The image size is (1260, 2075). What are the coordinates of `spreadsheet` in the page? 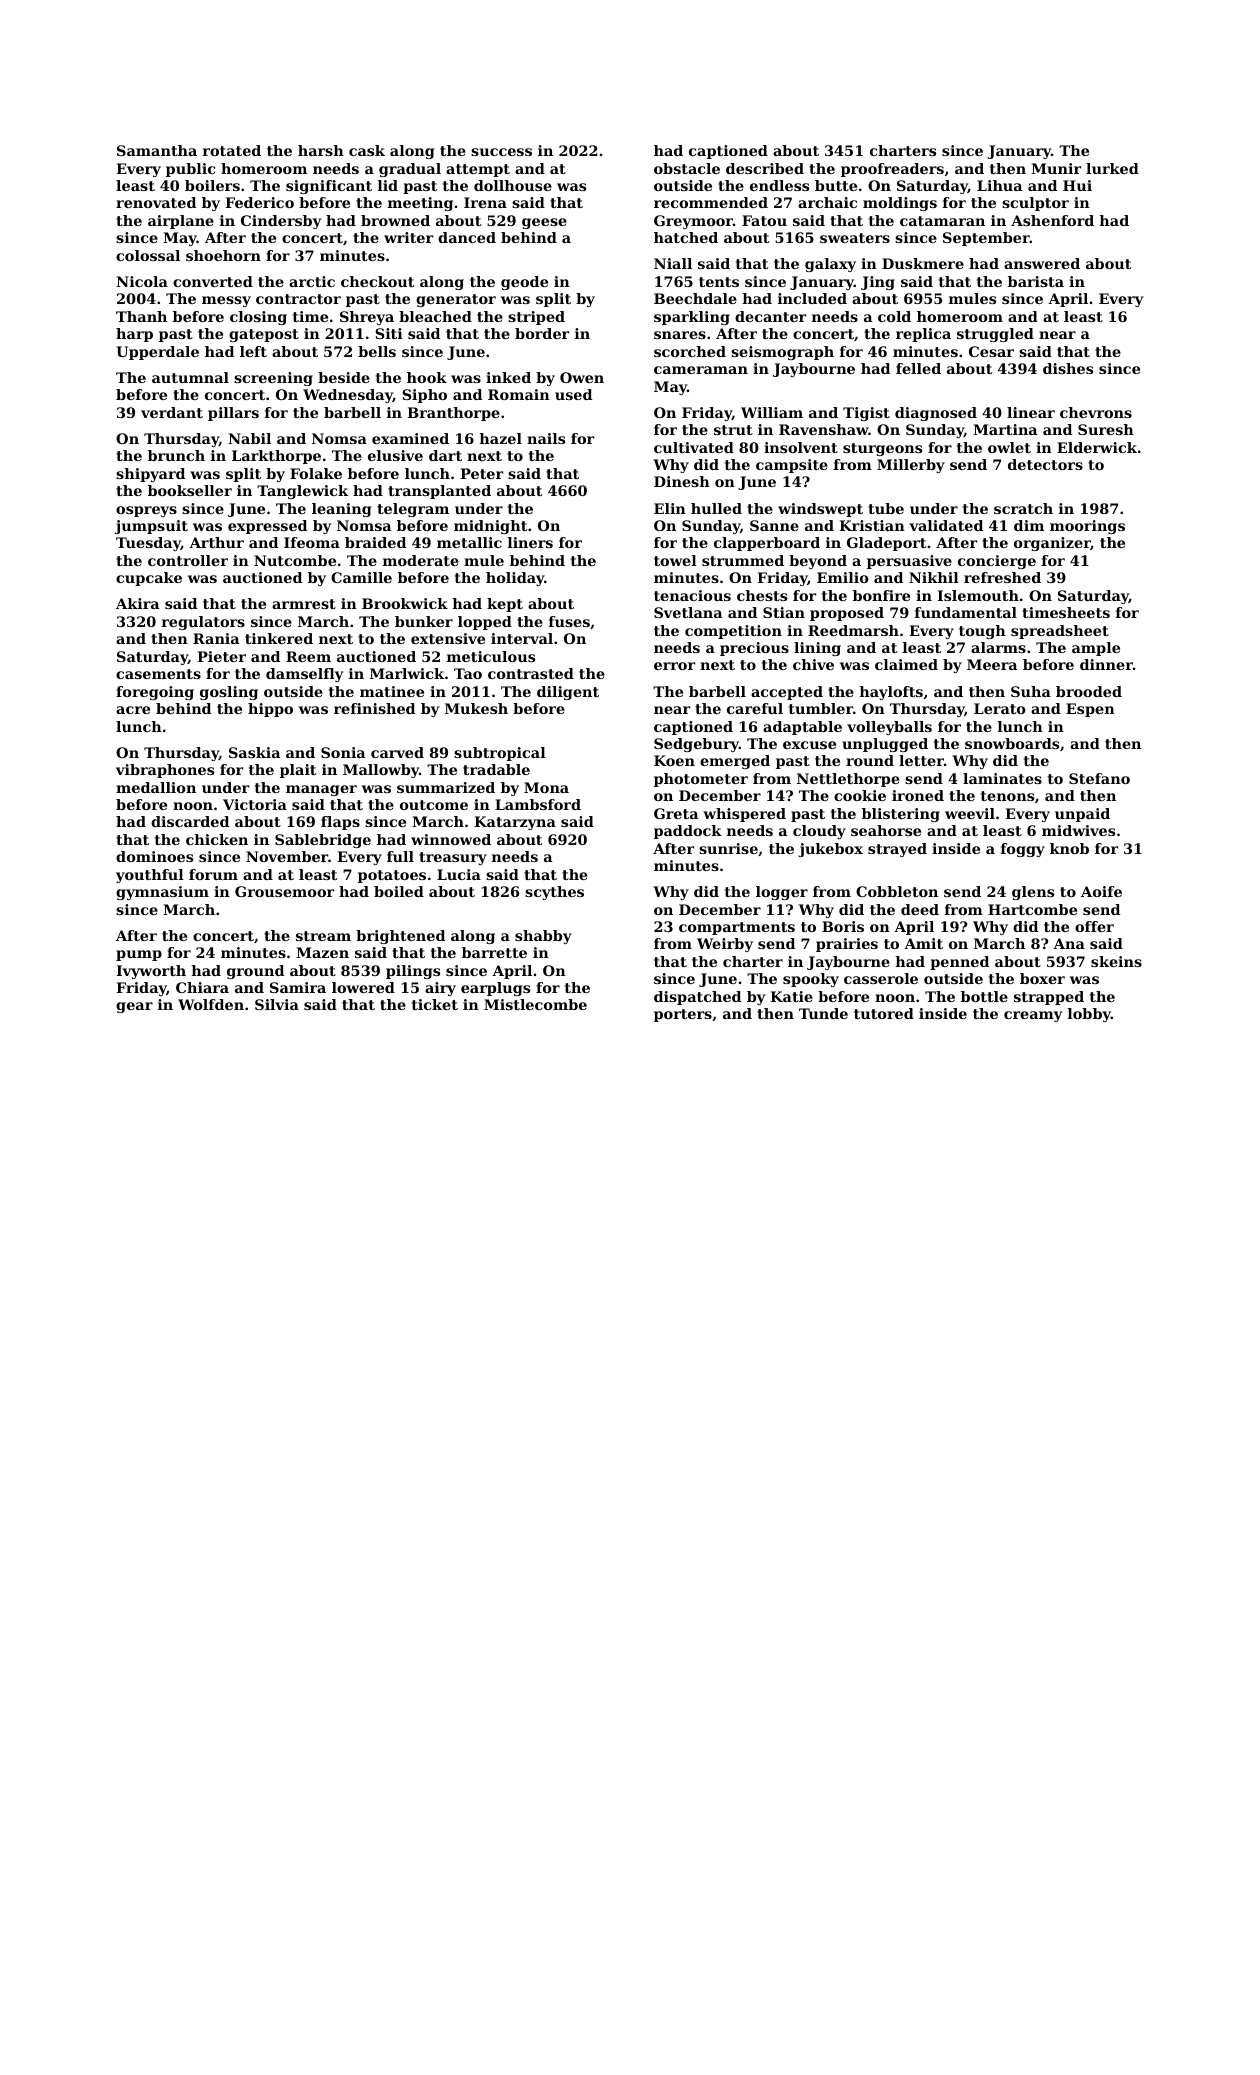 It's located at (1060, 632).
